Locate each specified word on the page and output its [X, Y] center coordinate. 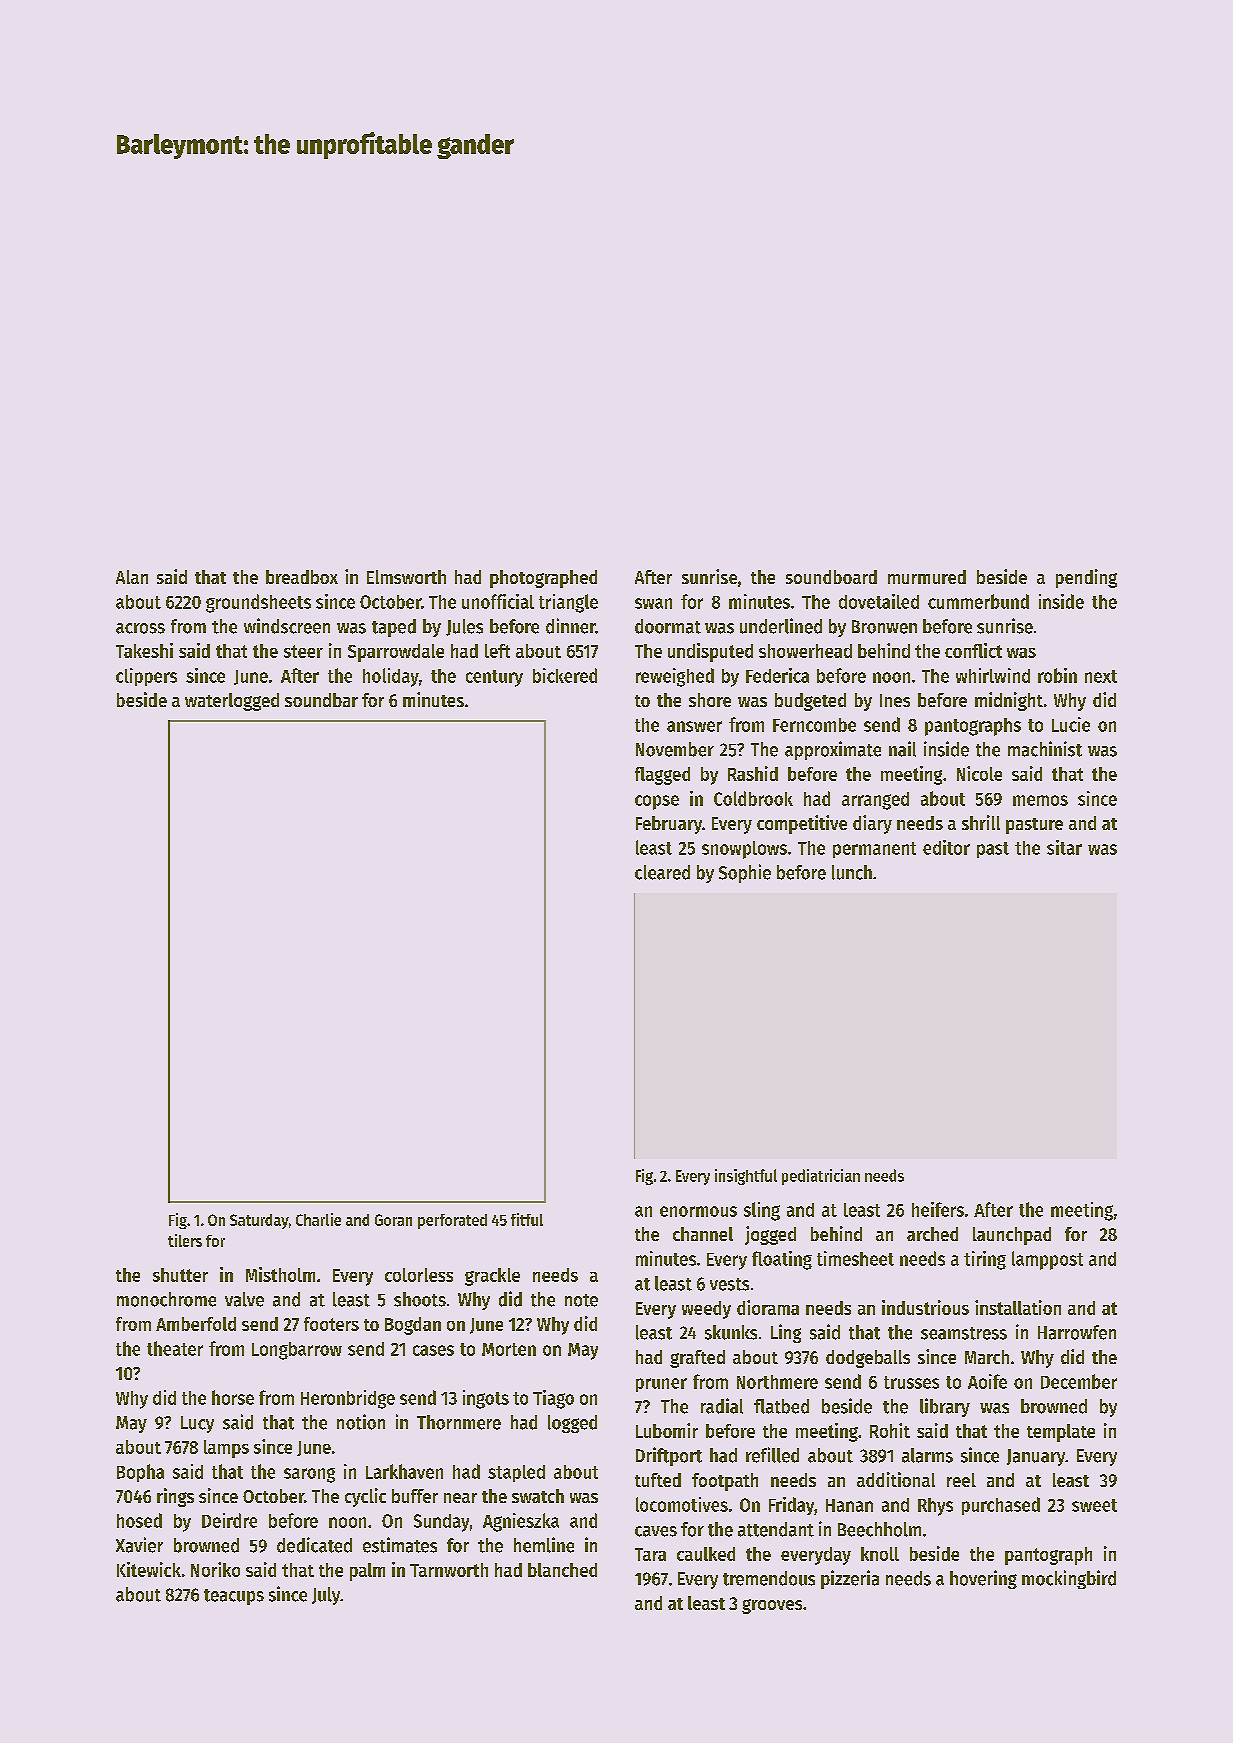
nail [902, 749]
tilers [185, 1240]
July [326, 1596]
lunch [852, 872]
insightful [746, 1177]
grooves [772, 1606]
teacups [234, 1597]
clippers [146, 677]
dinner [570, 626]
